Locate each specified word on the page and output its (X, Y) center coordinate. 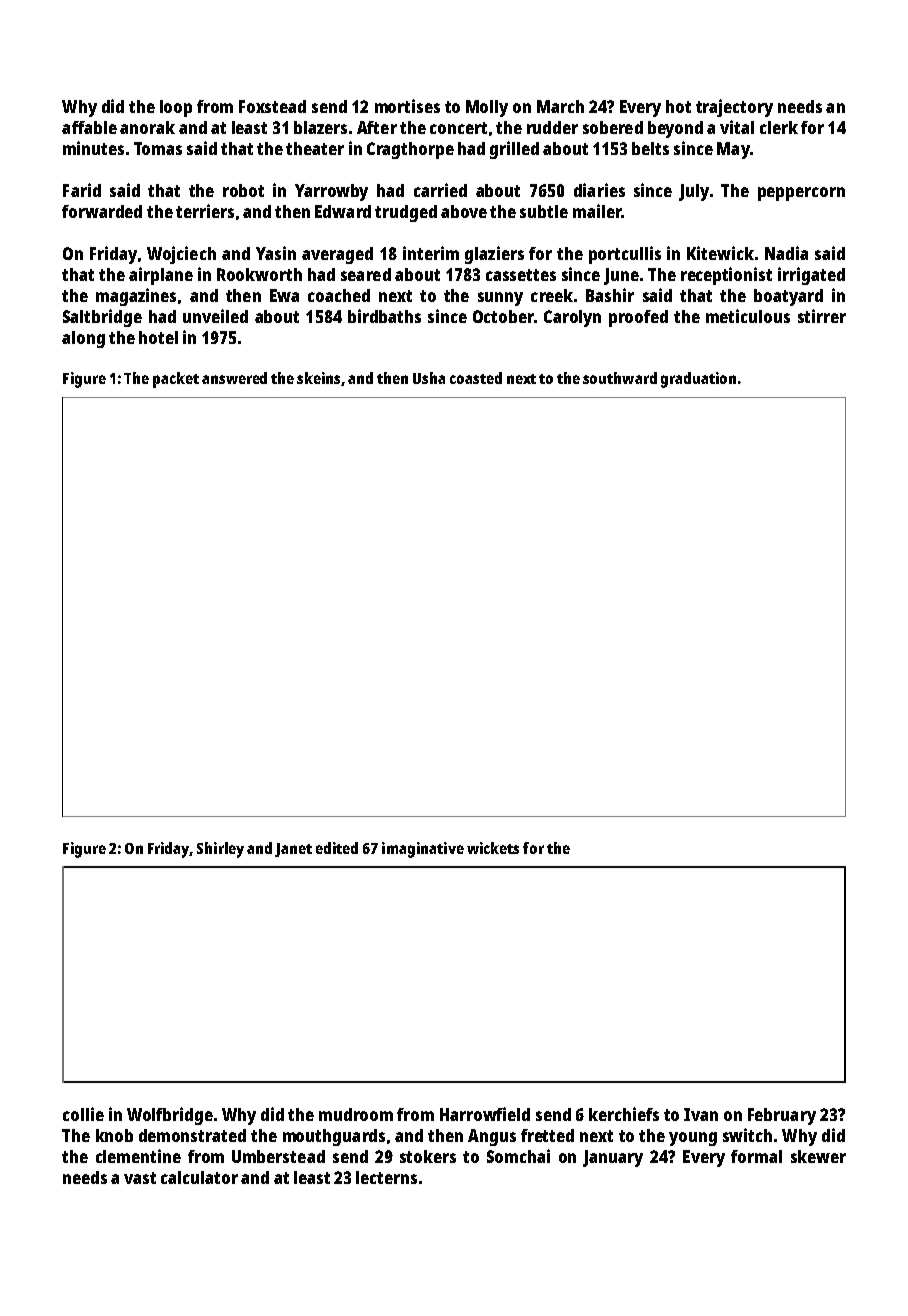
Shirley (220, 850)
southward (620, 378)
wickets (493, 848)
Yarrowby (331, 192)
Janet (293, 850)
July (694, 192)
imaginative (423, 850)
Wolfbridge (170, 1116)
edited (337, 848)
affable (89, 127)
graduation (698, 380)
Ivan (701, 1114)
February (782, 1116)
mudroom (356, 1114)
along (83, 339)
